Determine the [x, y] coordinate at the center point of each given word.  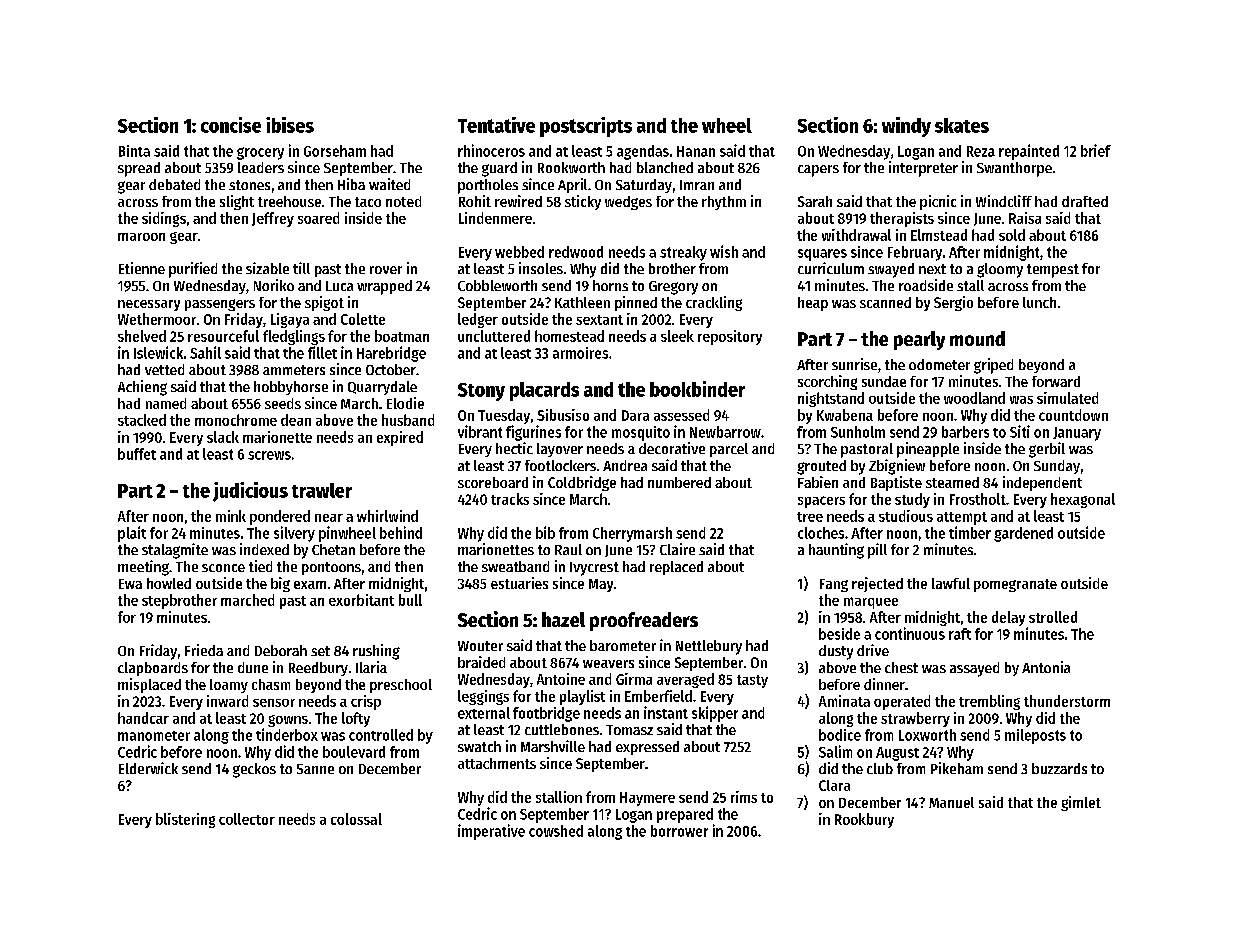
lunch [1039, 302]
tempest [1053, 271]
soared [318, 218]
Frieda [204, 650]
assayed [974, 669]
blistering [185, 820]
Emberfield [658, 696]
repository [730, 337]
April [572, 185]
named [166, 403]
